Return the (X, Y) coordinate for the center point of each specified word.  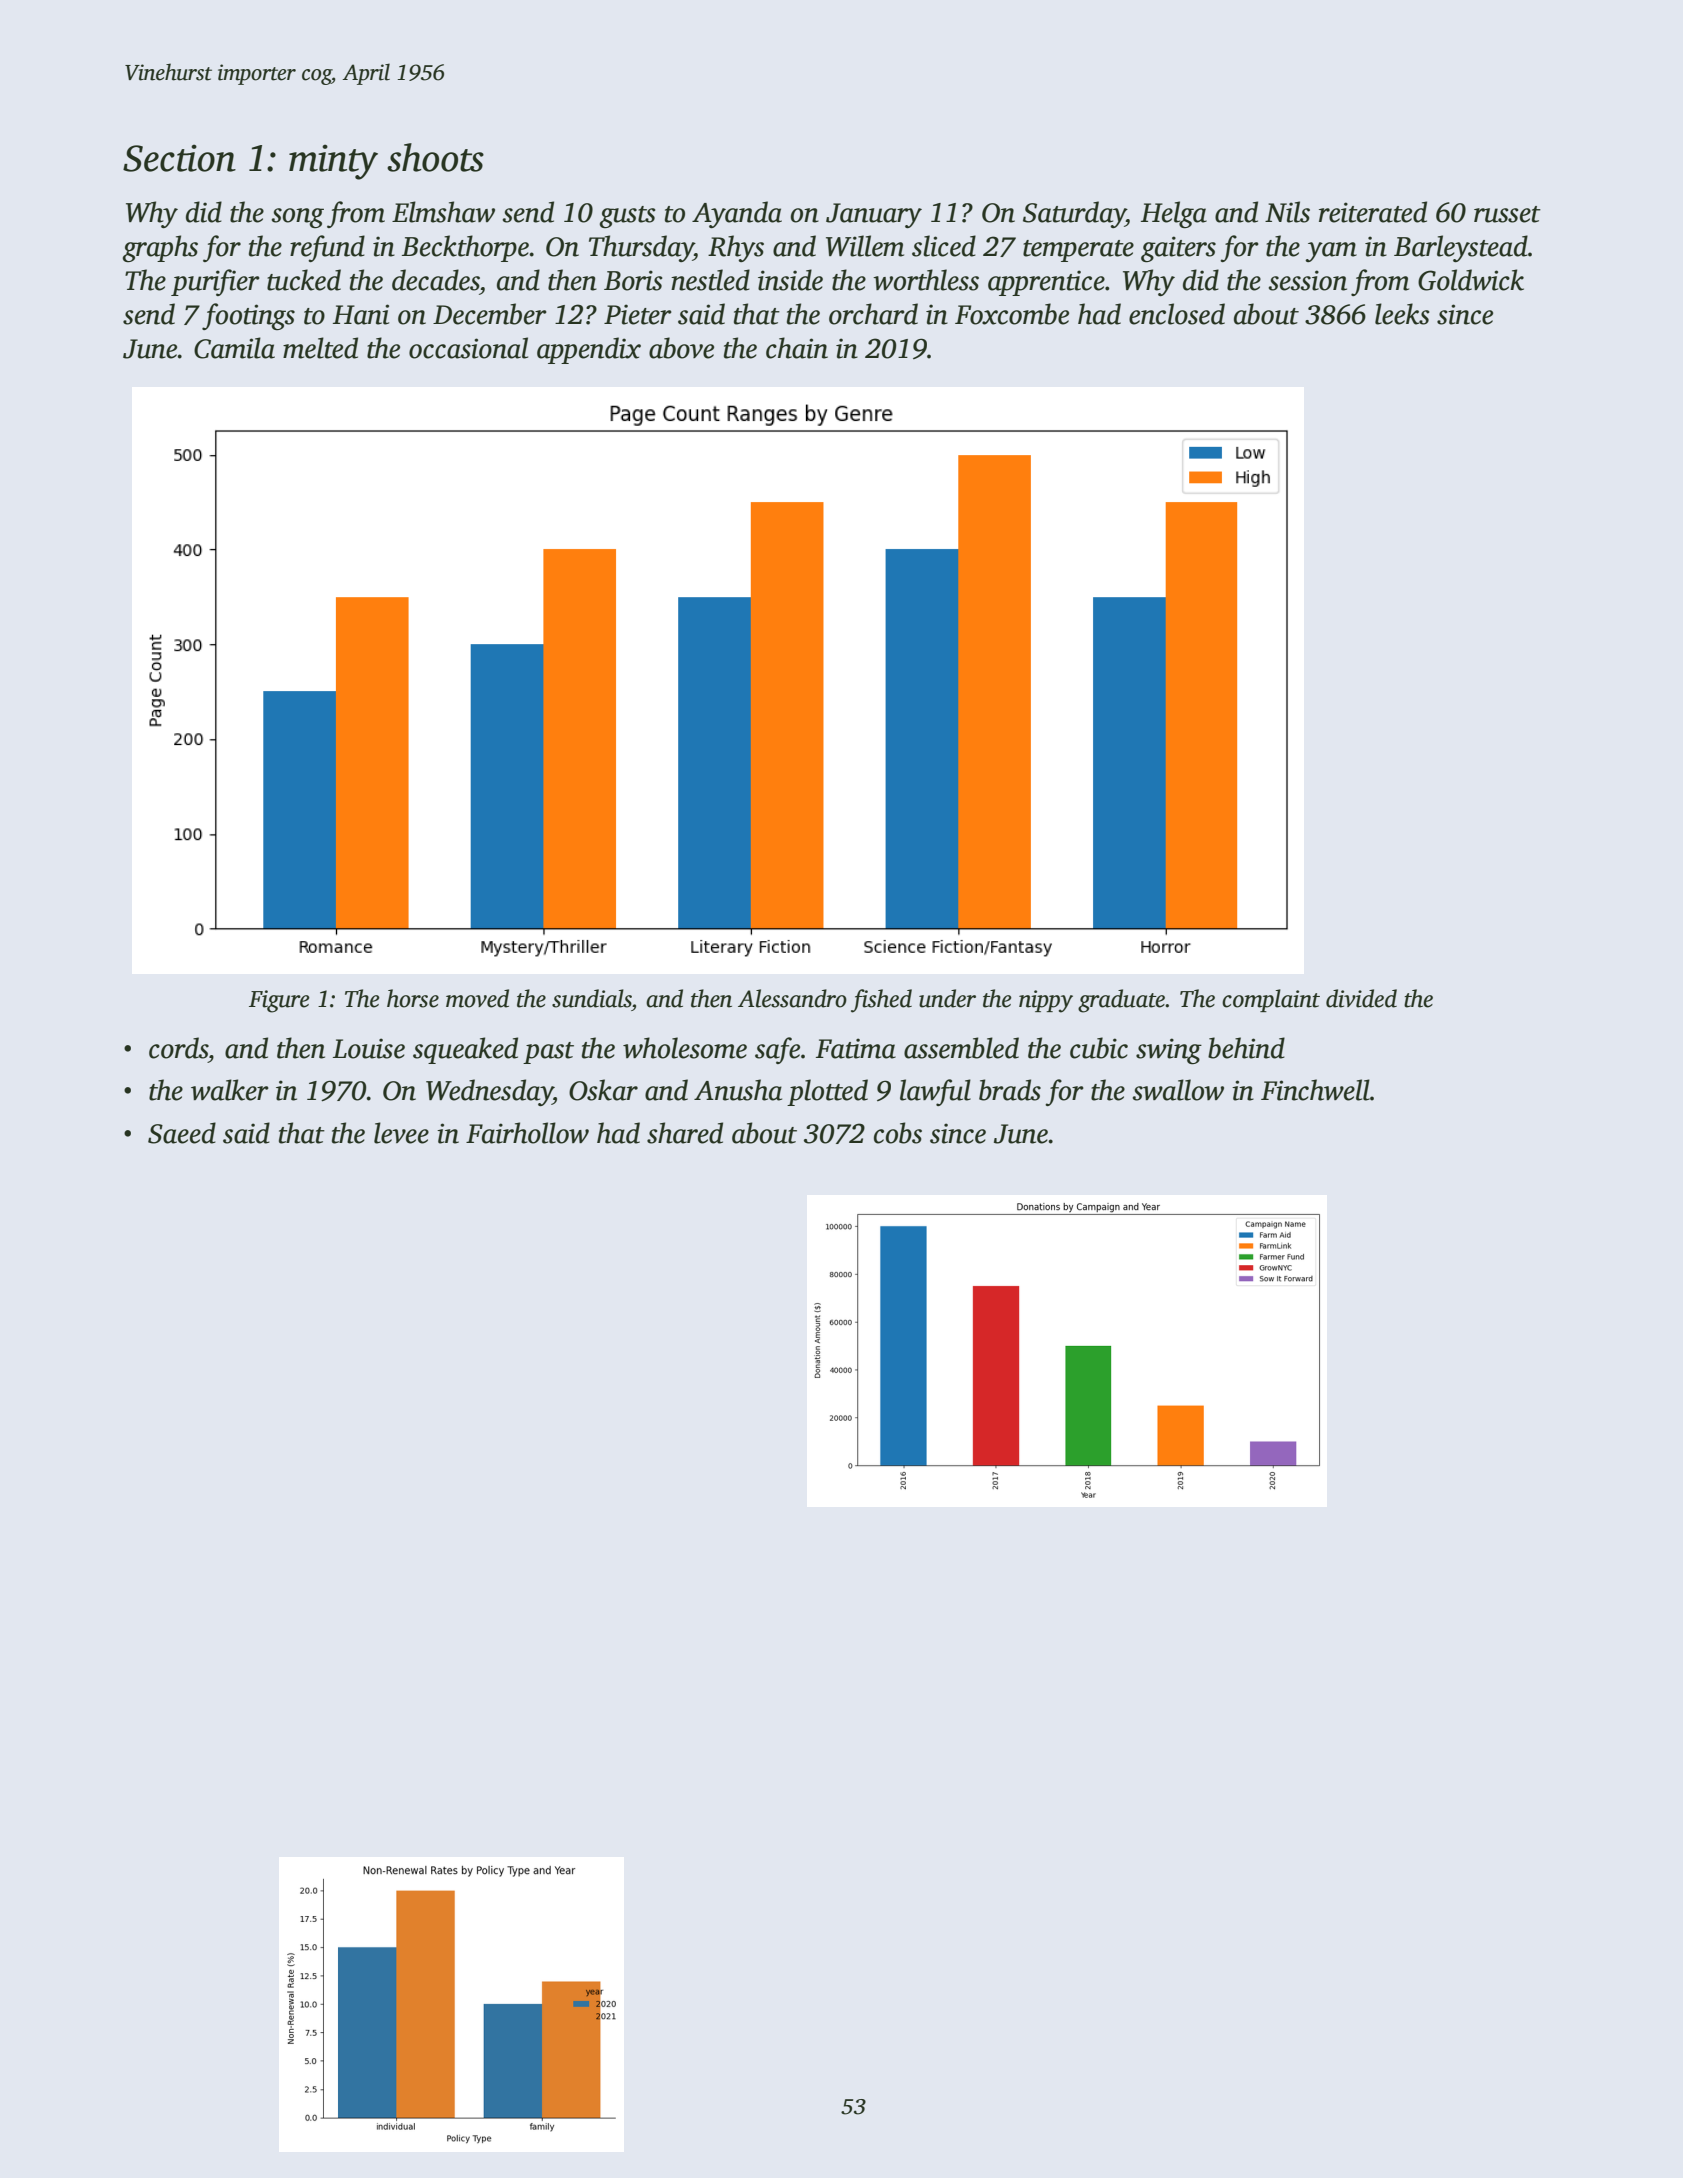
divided (1361, 998)
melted (320, 348)
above (681, 348)
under (947, 998)
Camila (234, 348)
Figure (279, 1001)
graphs (160, 248)
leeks (1402, 314)
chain (797, 348)
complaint (1271, 1000)
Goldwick (1471, 280)
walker (230, 1090)
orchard (873, 314)
